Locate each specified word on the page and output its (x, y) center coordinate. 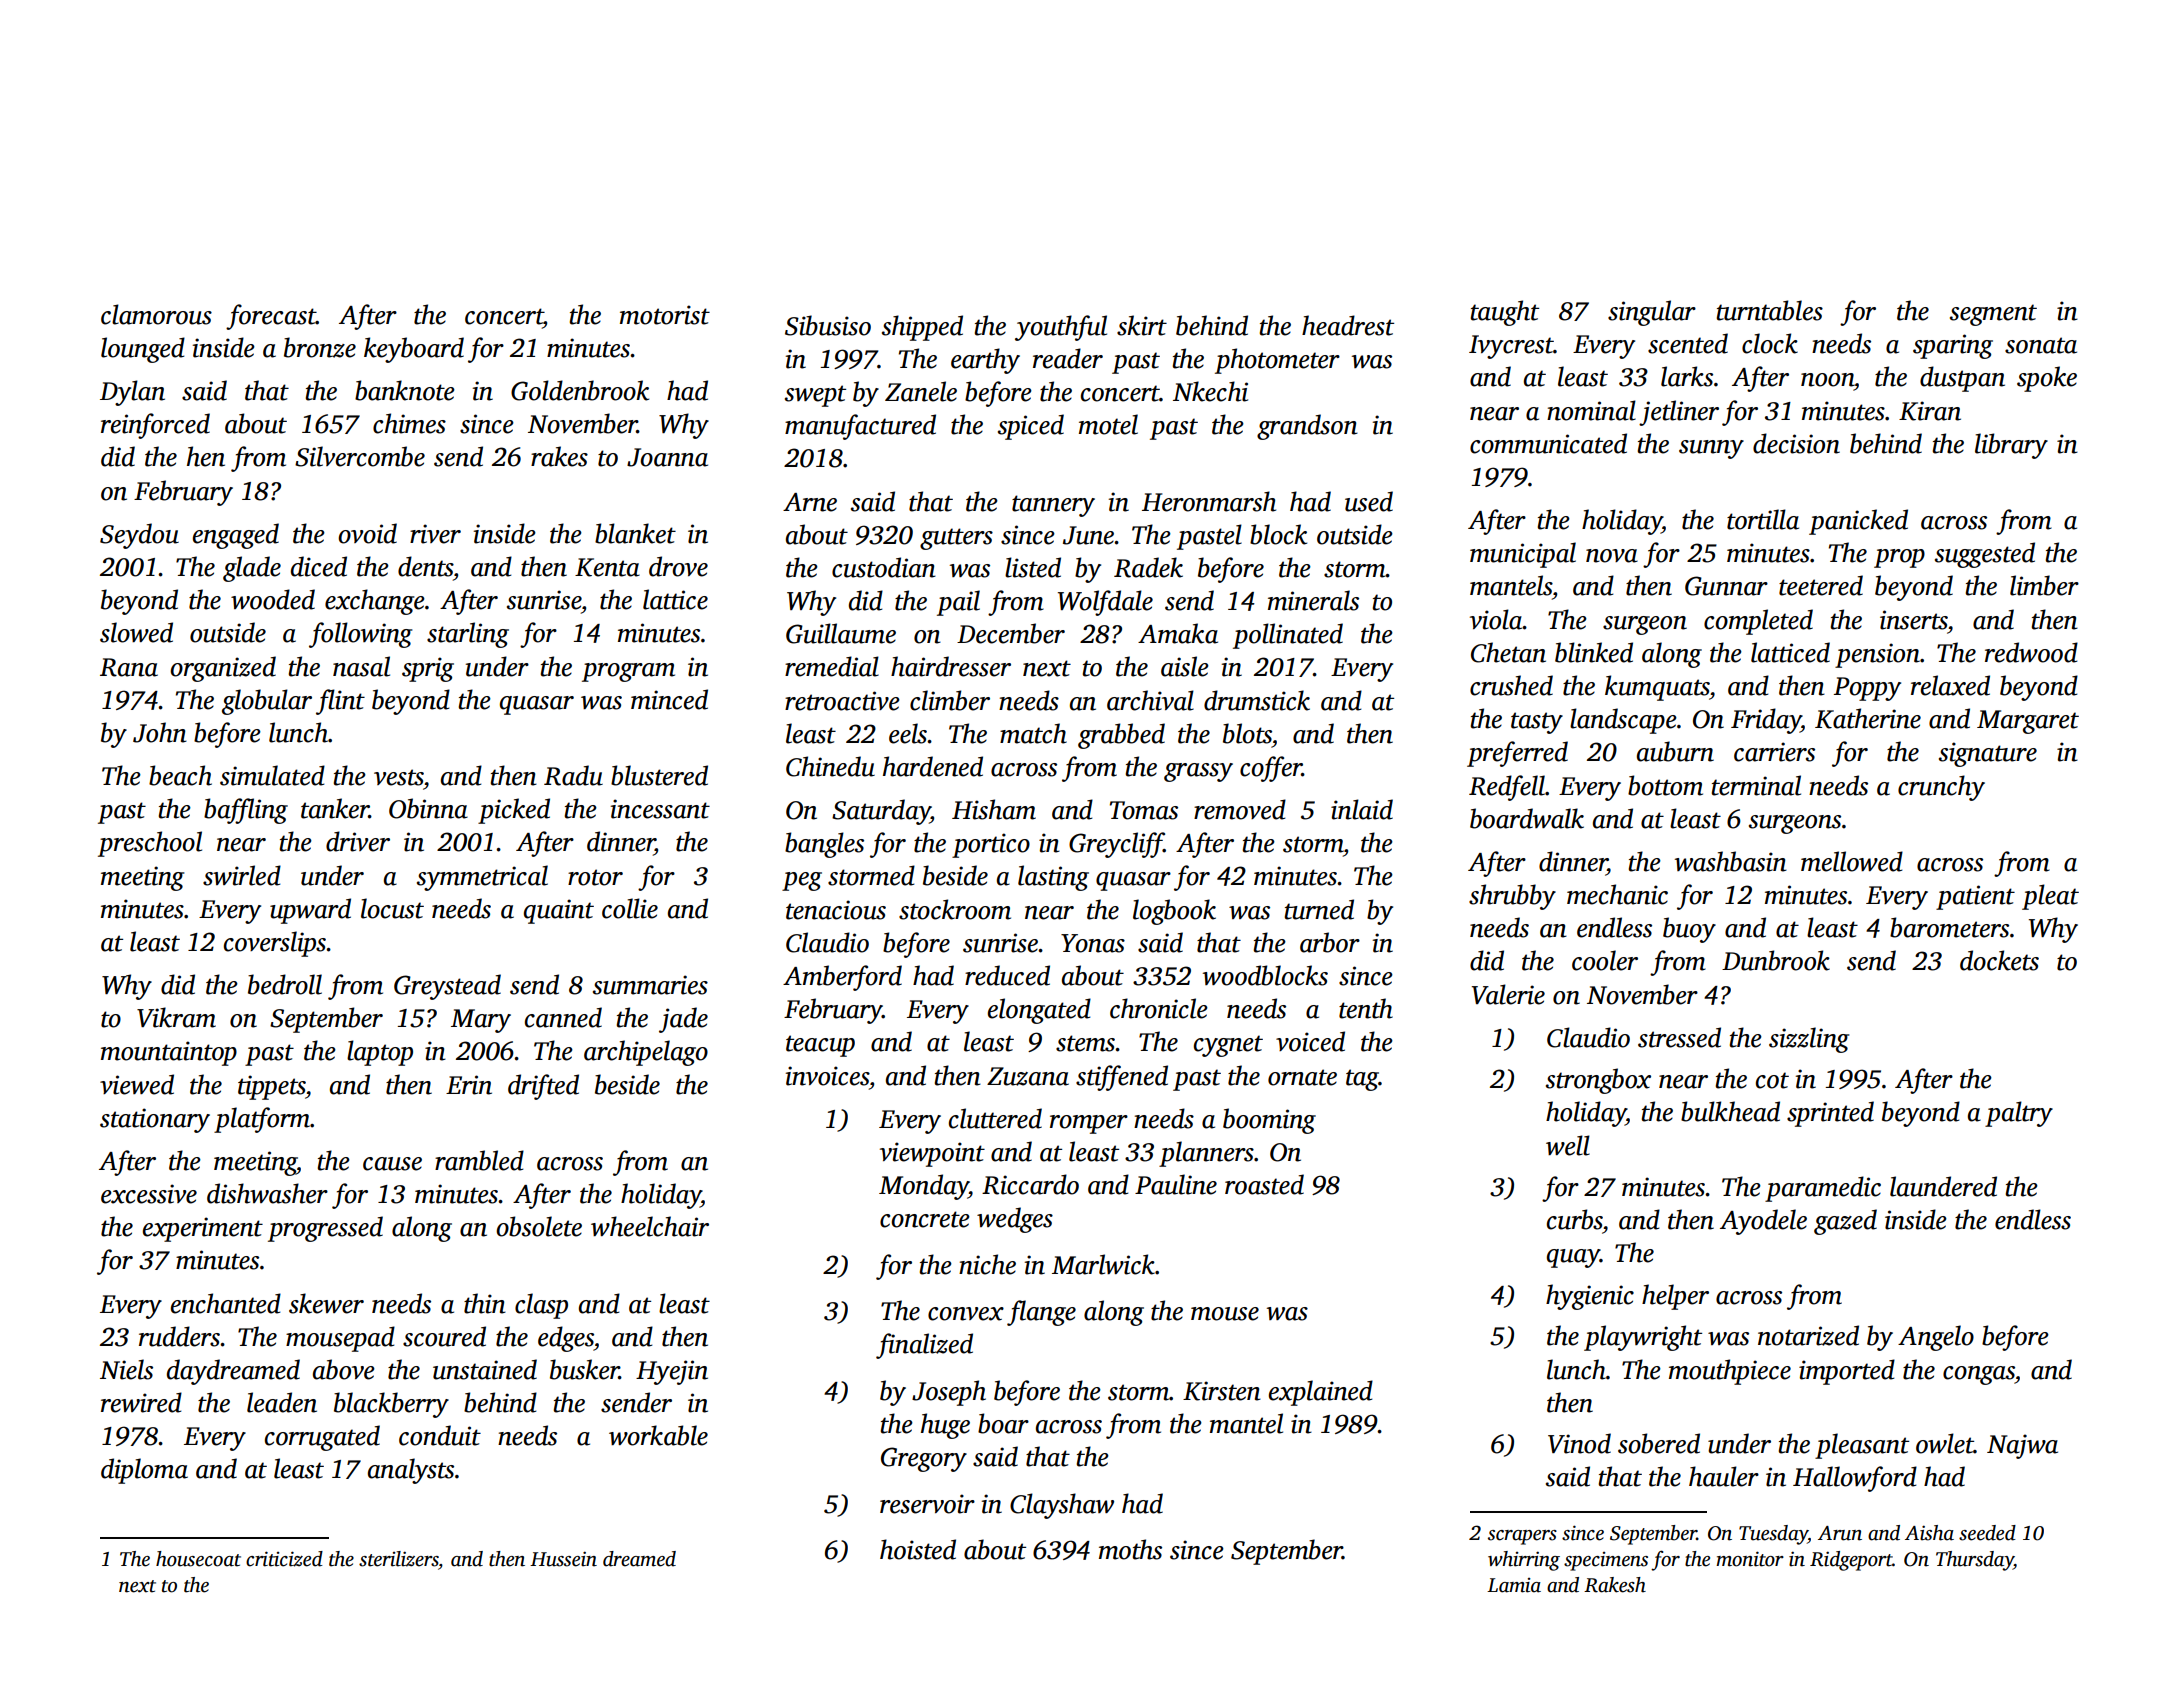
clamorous (156, 314)
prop (1899, 558)
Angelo (1936, 1338)
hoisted (918, 1549)
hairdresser (951, 666)
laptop (380, 1053)
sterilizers (399, 1560)
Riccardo (1030, 1184)
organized (223, 669)
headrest (1348, 325)
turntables (1770, 310)
